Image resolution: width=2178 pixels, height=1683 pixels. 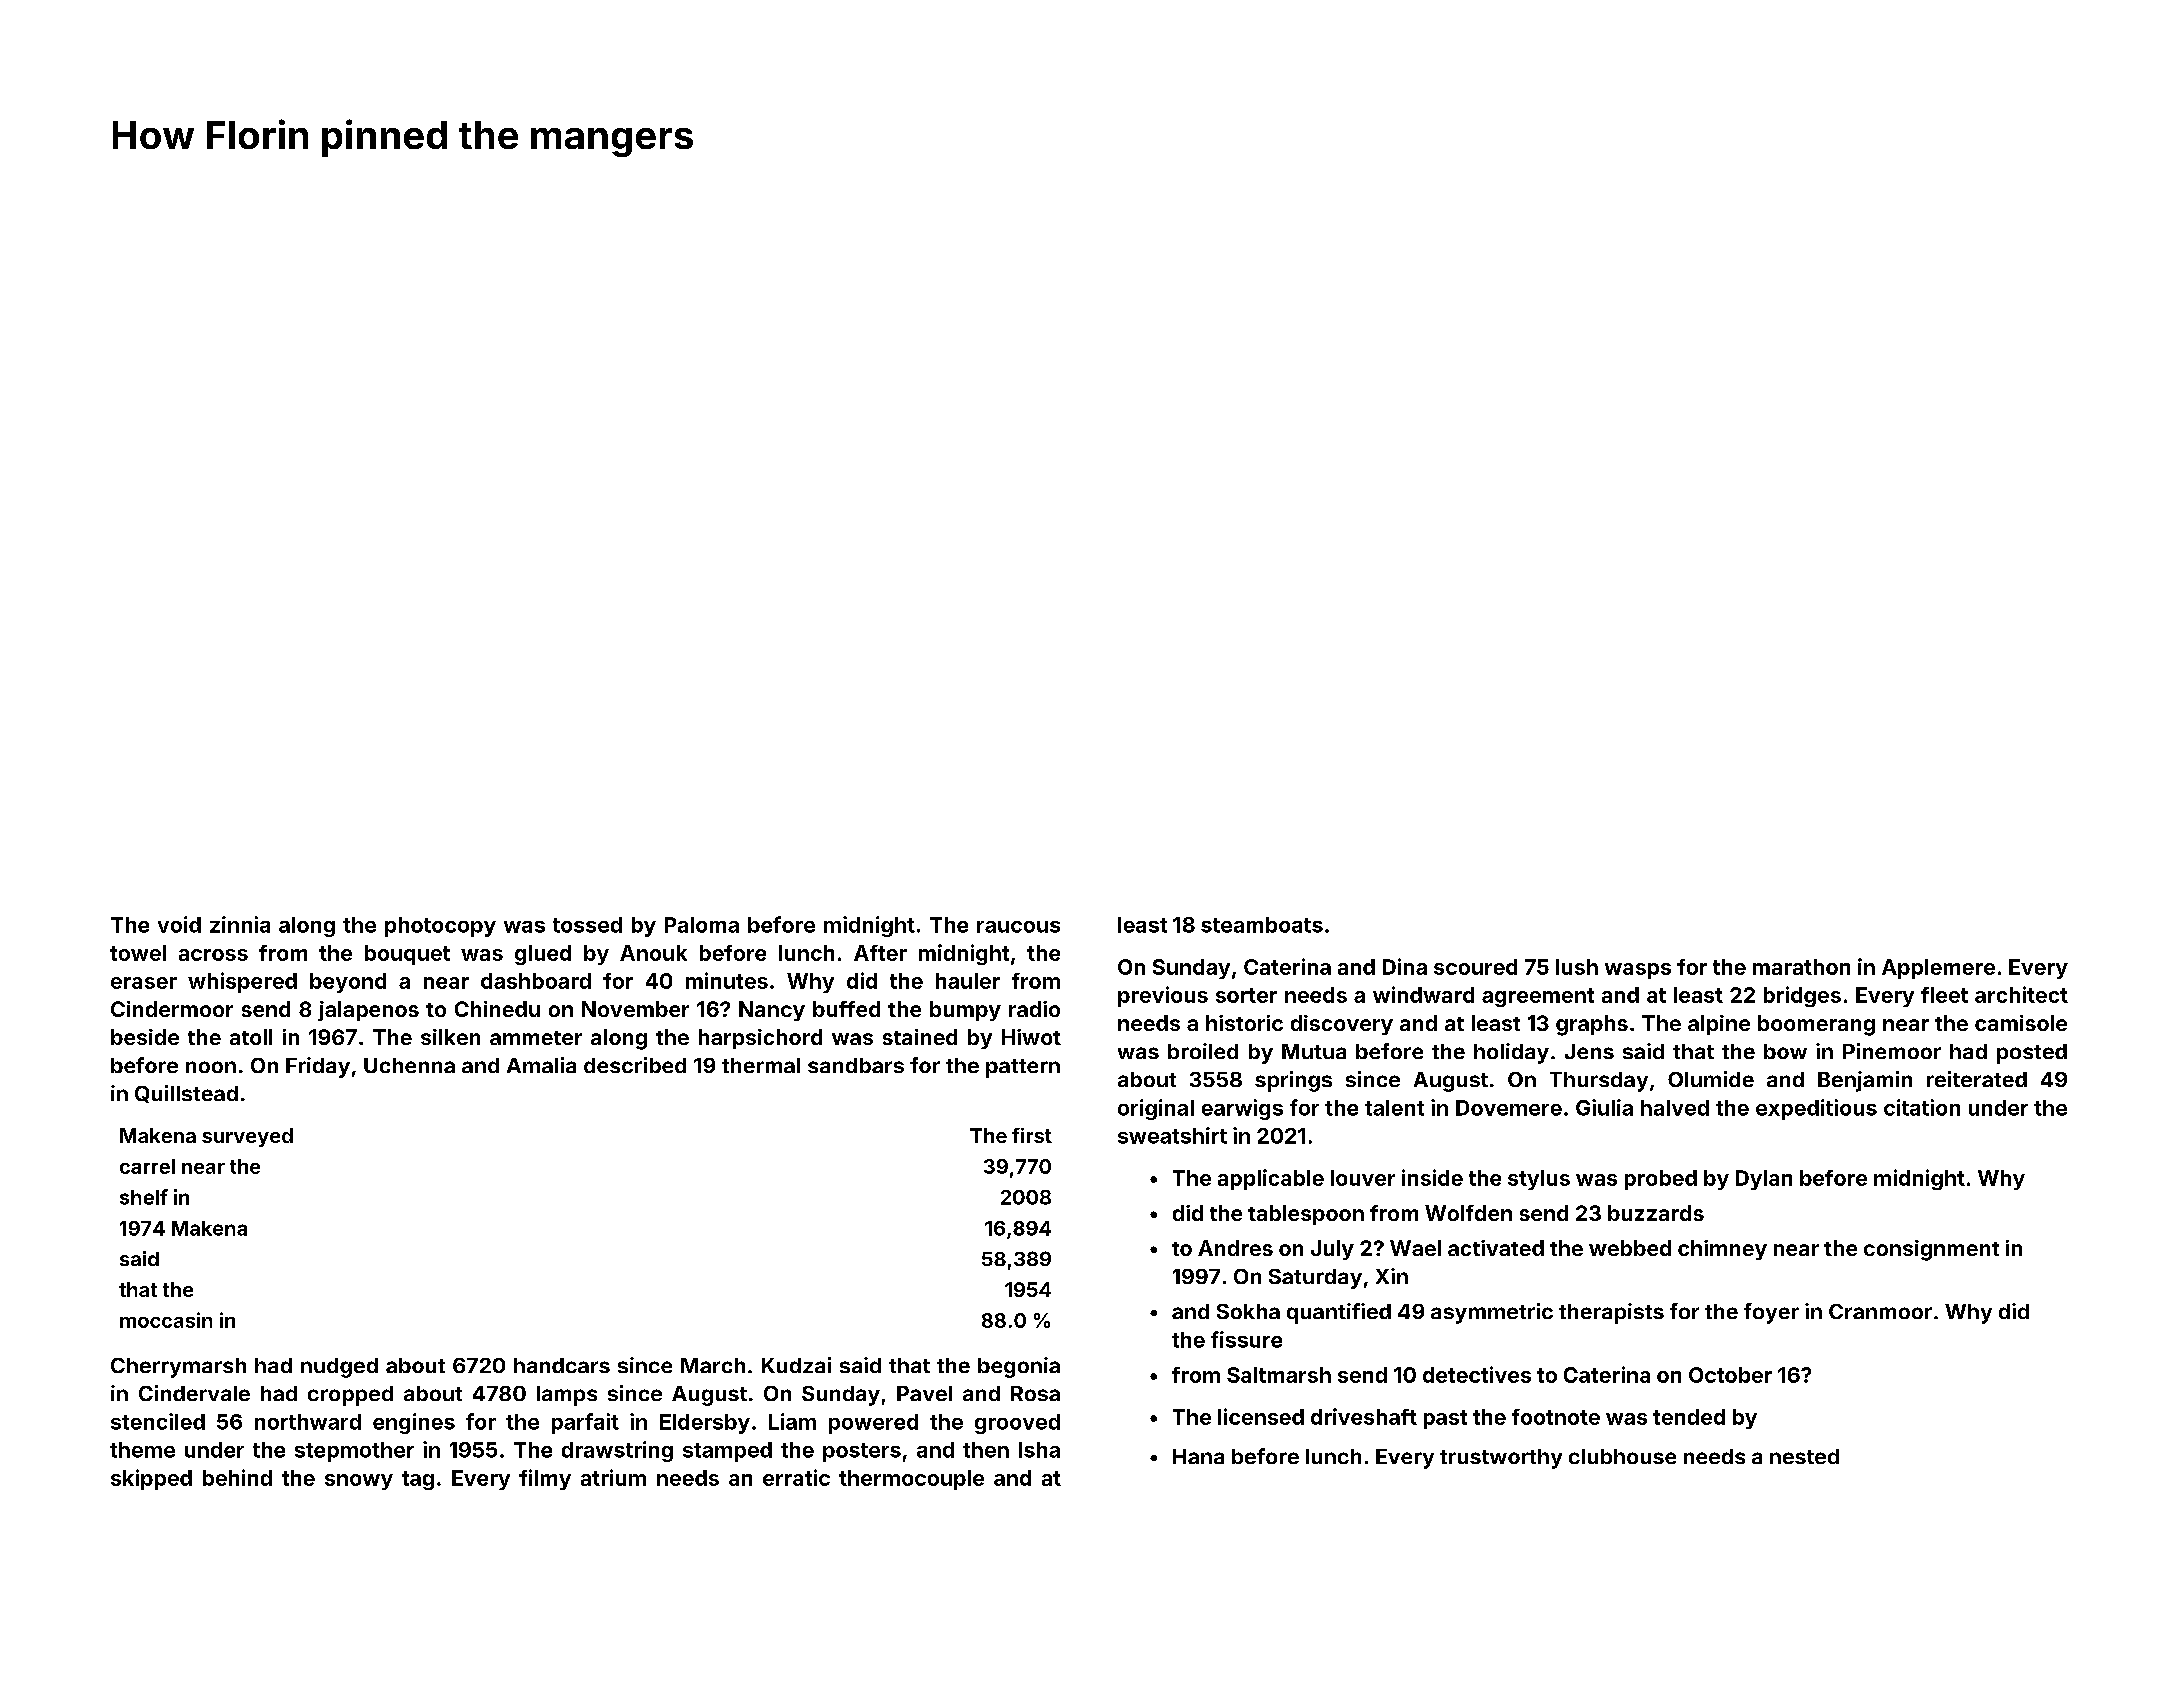 I want to click on previous, so click(x=1163, y=996).
